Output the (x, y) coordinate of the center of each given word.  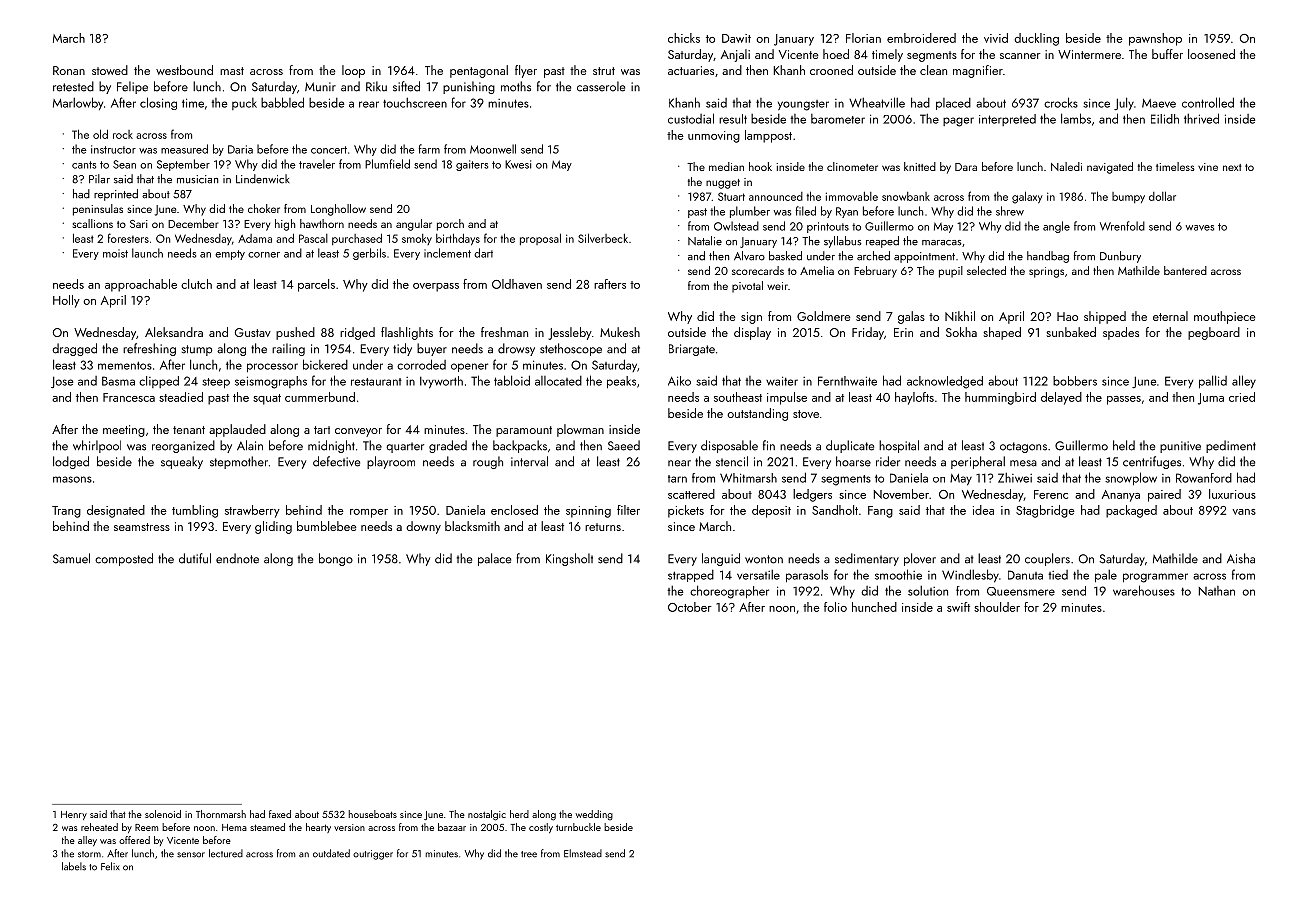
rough (488, 462)
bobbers (1075, 381)
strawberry (252, 511)
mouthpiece (1225, 317)
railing (288, 349)
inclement (447, 253)
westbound (184, 70)
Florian (863, 38)
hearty (318, 828)
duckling (1036, 39)
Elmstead (583, 853)
